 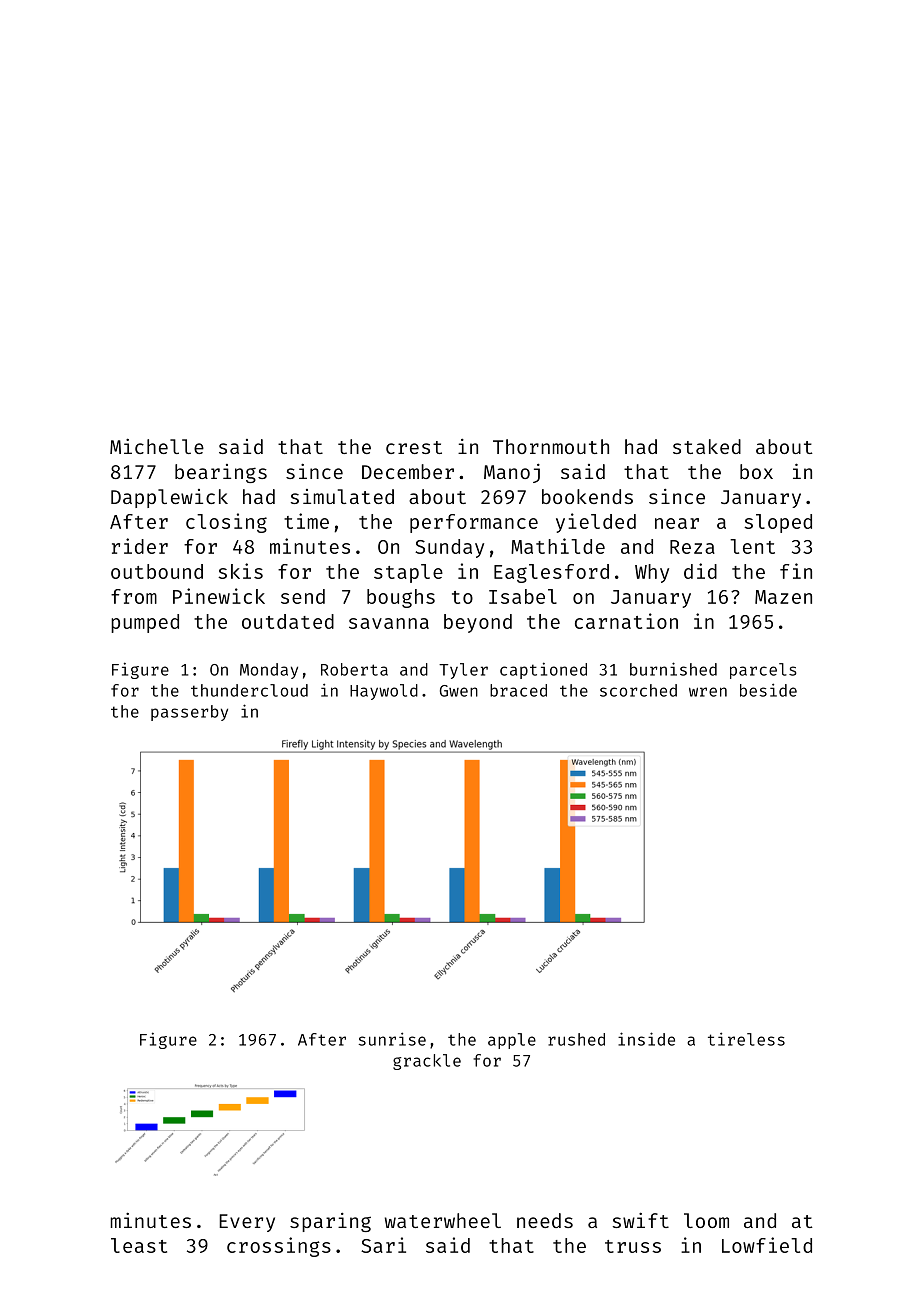 What do you see at coordinates (392, 1039) in the document?
I see `sunrise` at bounding box center [392, 1039].
